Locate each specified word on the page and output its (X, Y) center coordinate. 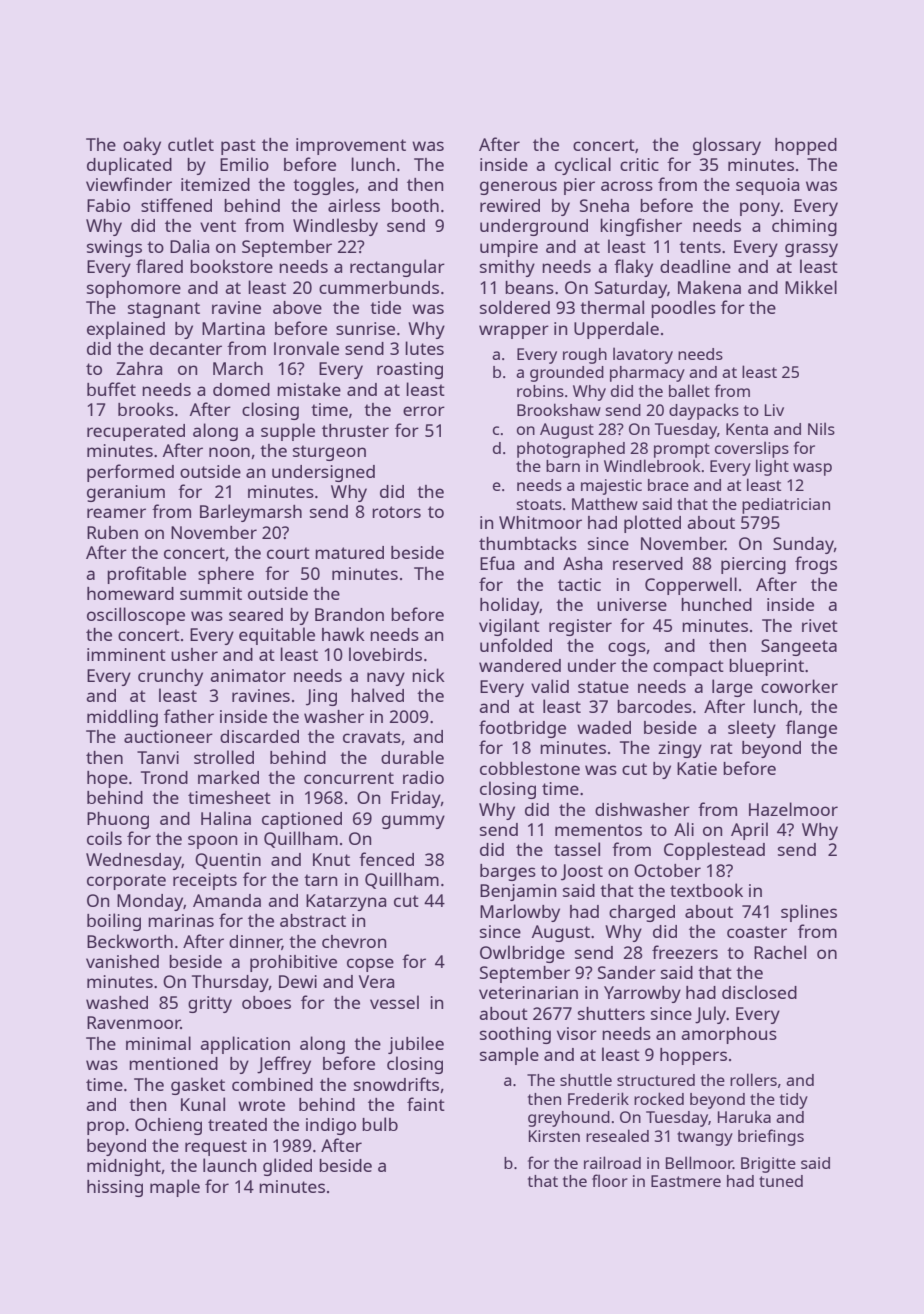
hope (107, 779)
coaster (757, 932)
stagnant (164, 310)
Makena (709, 287)
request (216, 1148)
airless (354, 205)
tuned (781, 1181)
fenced (386, 859)
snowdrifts (396, 1084)
